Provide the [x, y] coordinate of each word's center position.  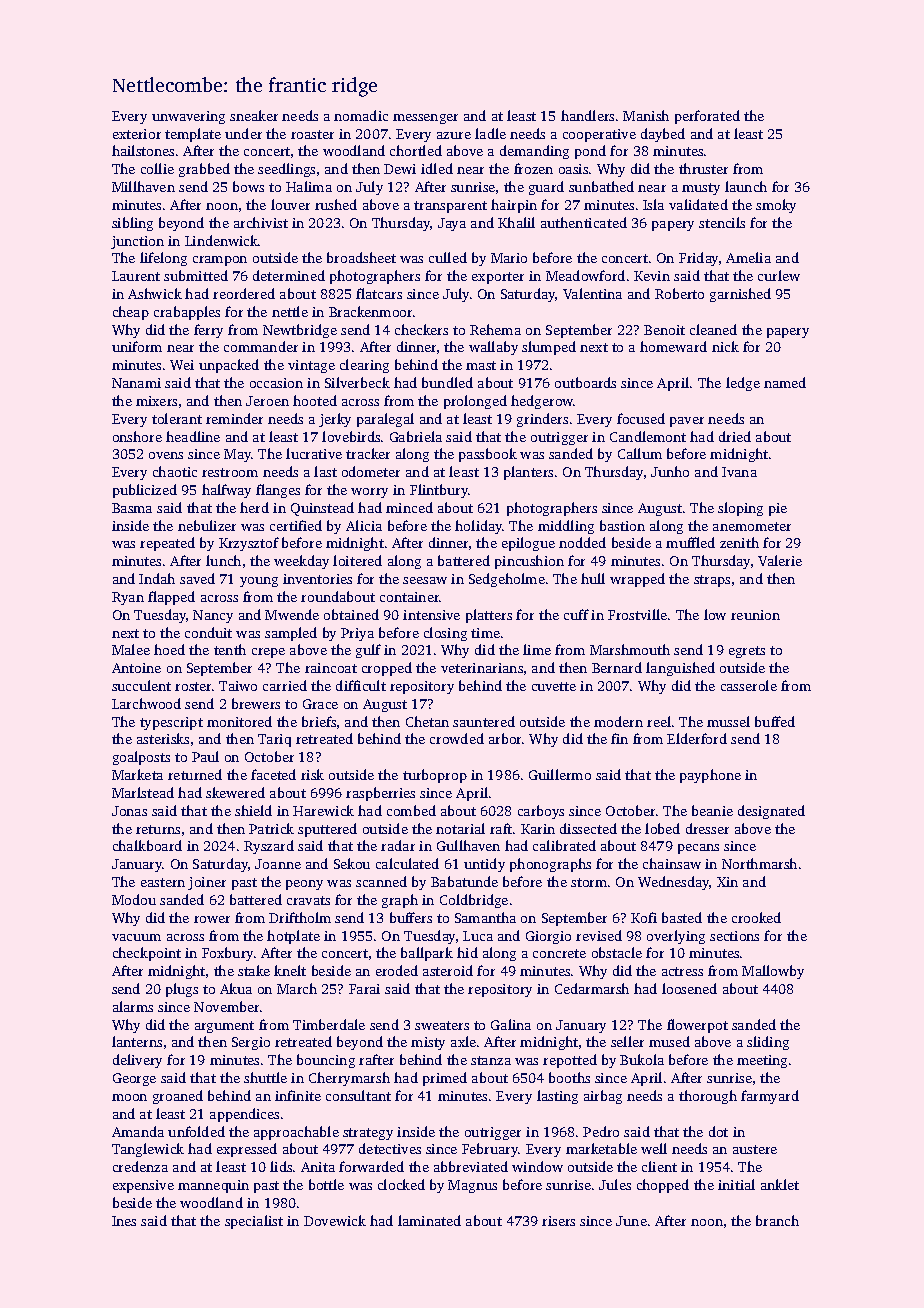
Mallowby [773, 972]
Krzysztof [249, 544]
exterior [137, 134]
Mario [509, 258]
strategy [368, 1134]
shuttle [265, 1077]
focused [641, 418]
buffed [775, 721]
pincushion [529, 562]
